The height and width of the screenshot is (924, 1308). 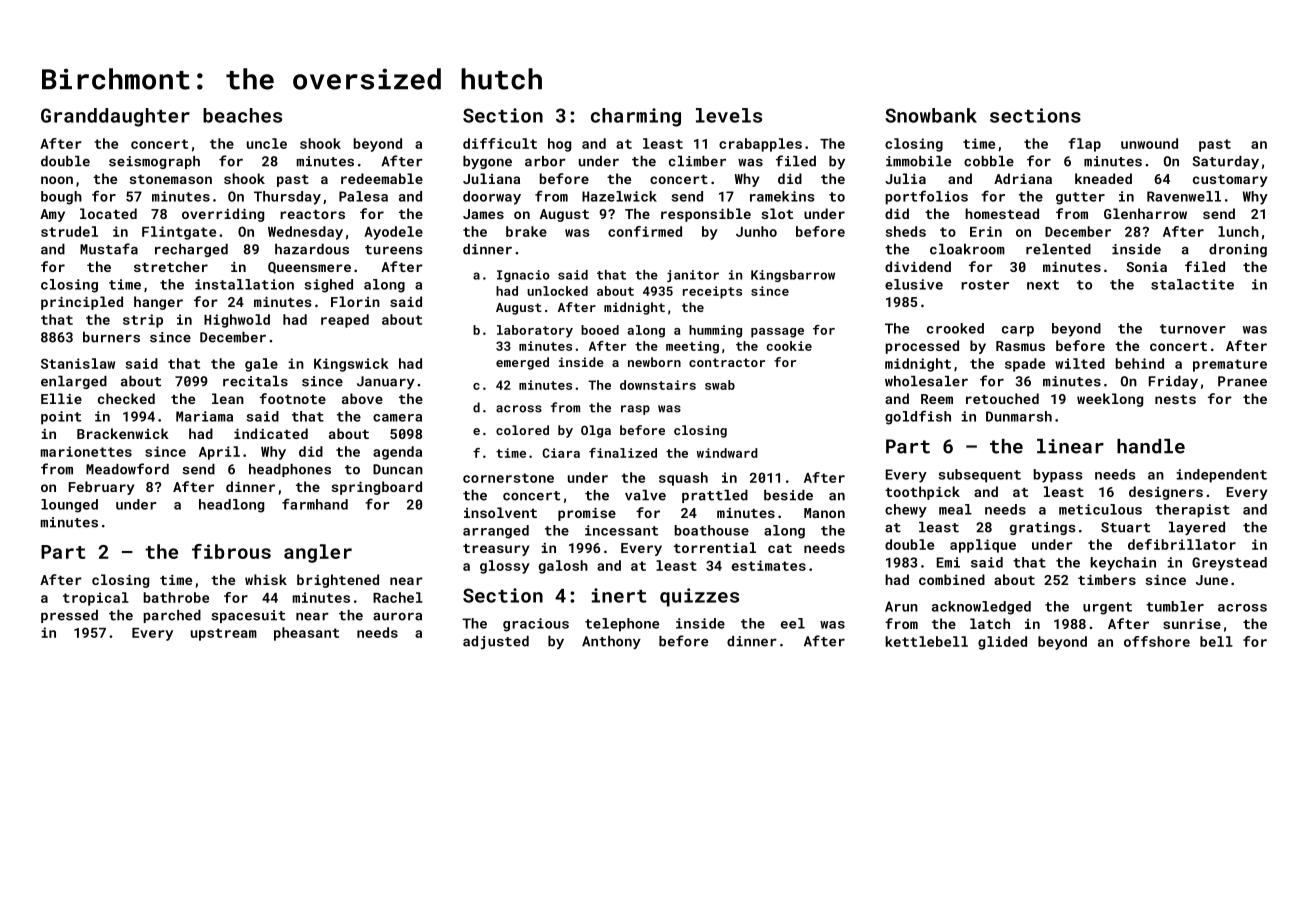 What do you see at coordinates (522, 363) in the screenshot?
I see `emerged` at bounding box center [522, 363].
